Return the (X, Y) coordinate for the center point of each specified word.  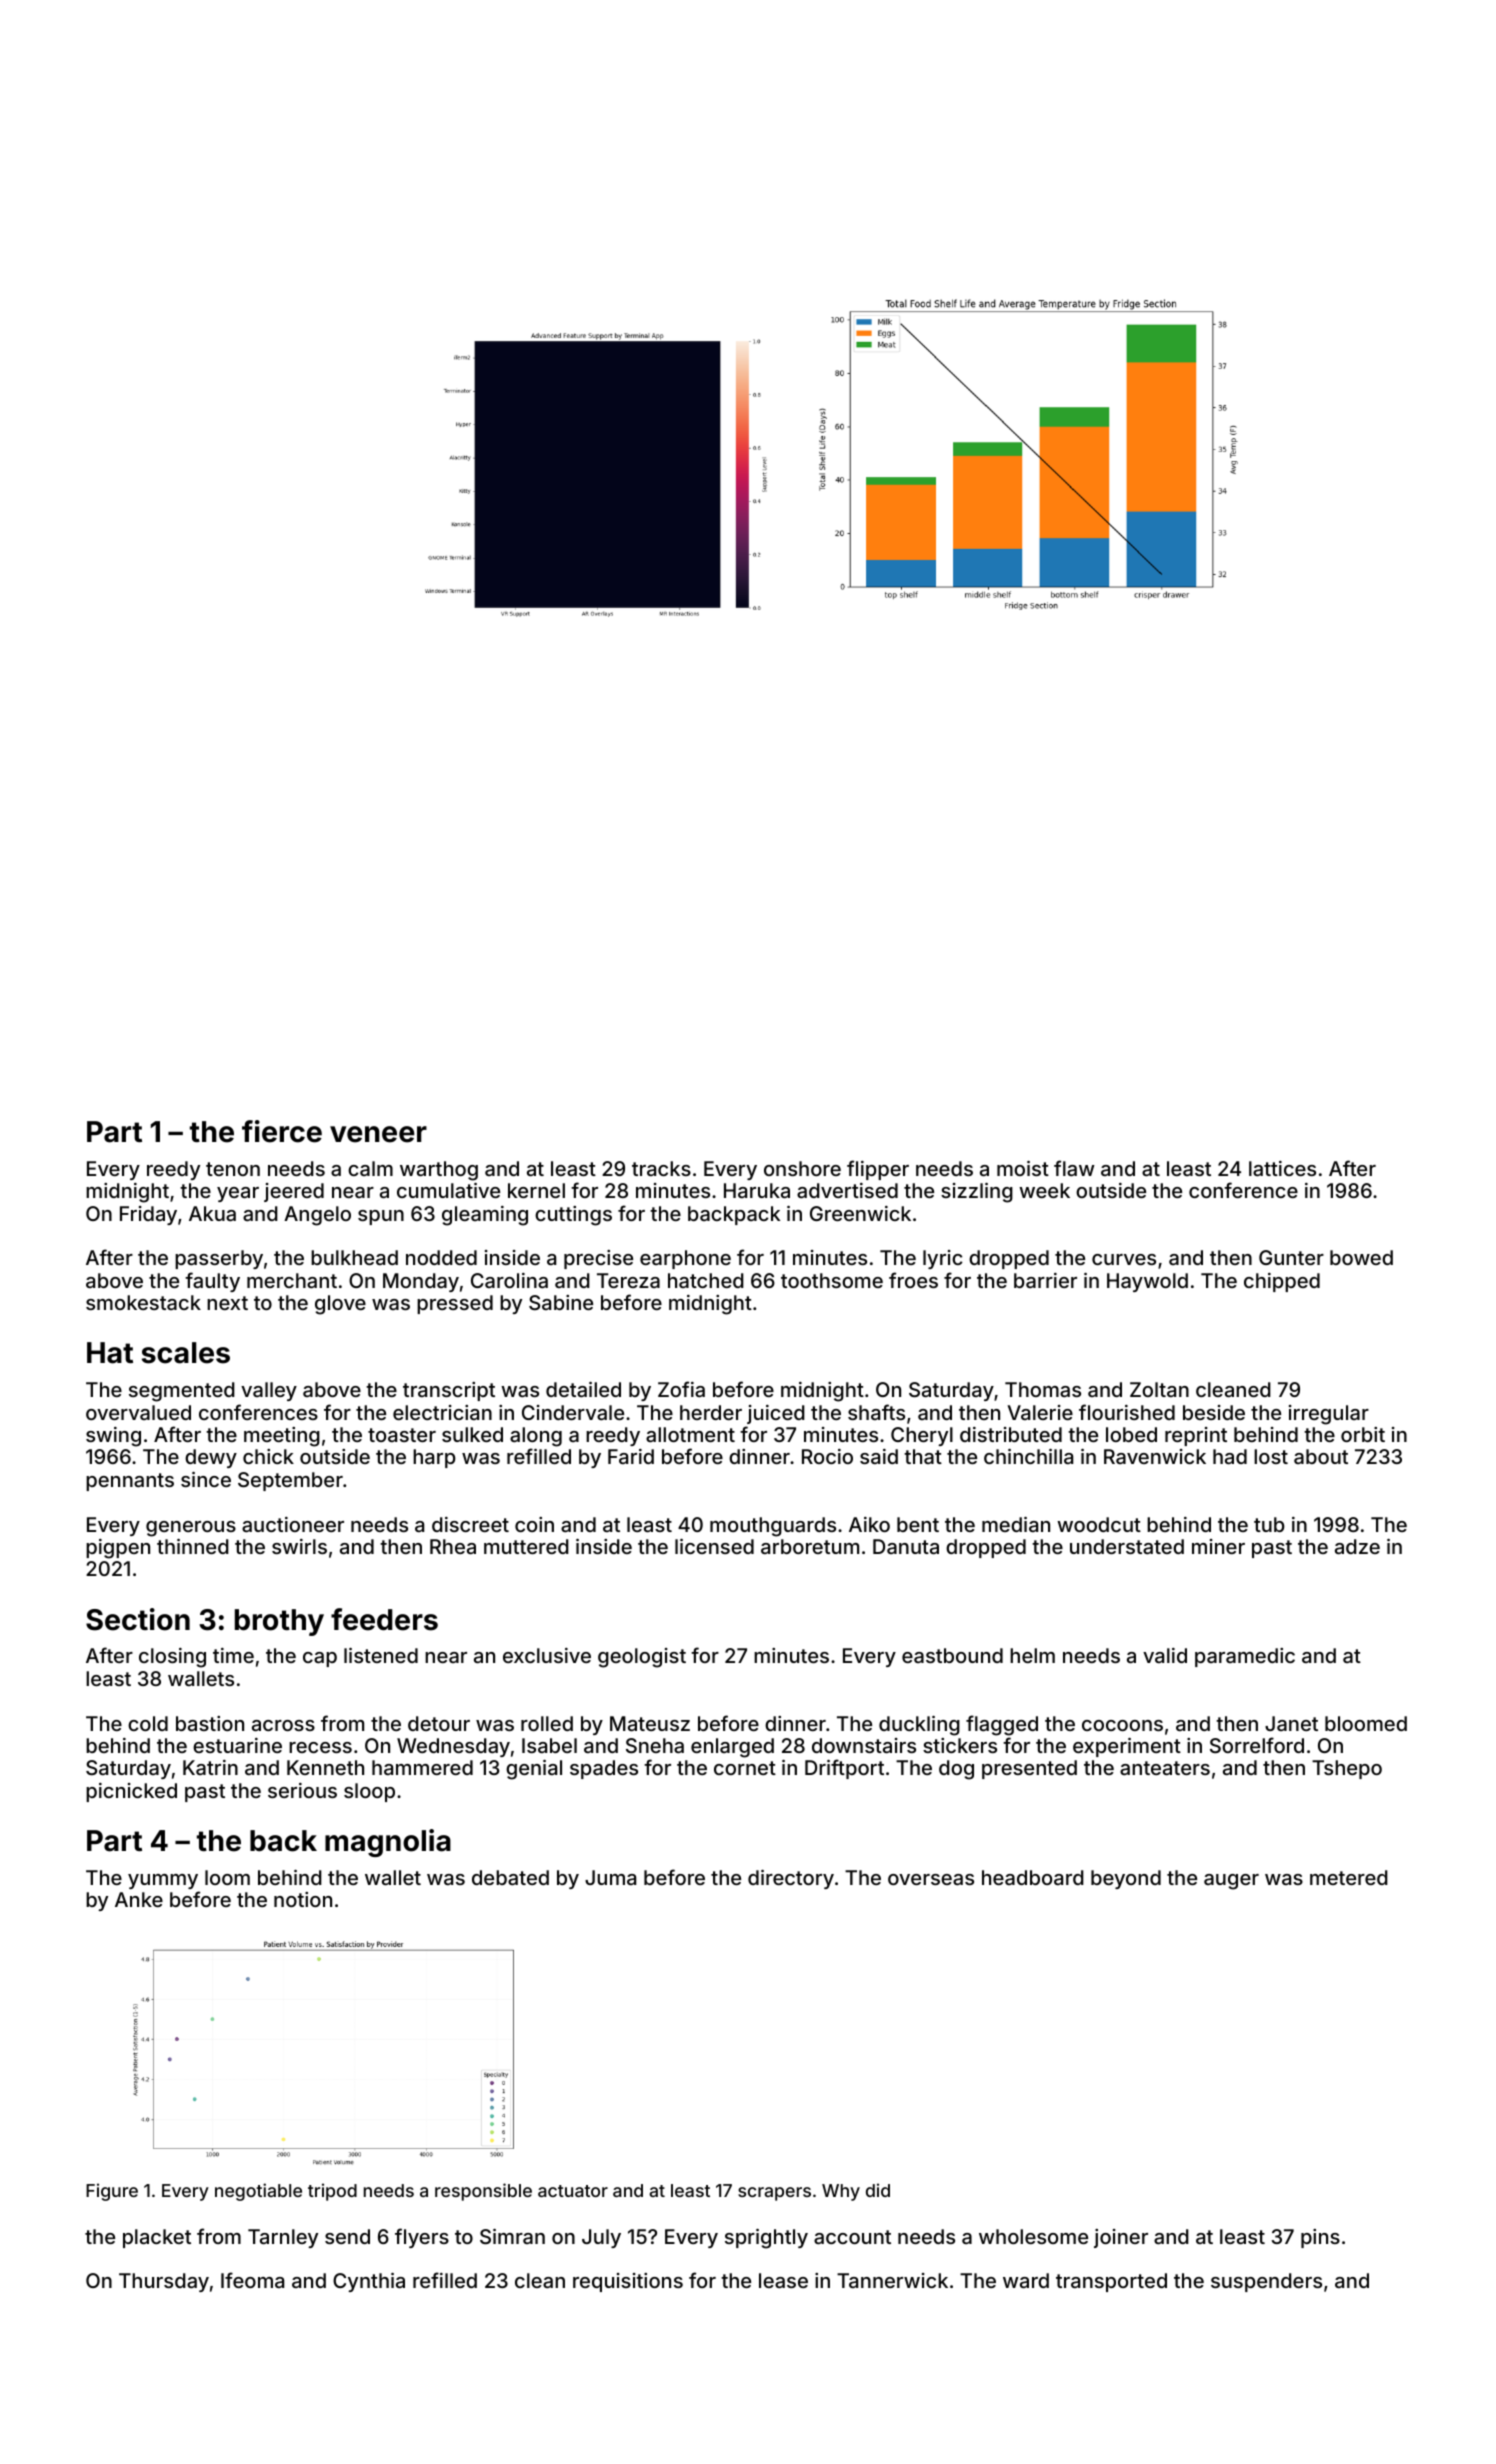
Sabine (561, 1302)
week (1044, 1190)
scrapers (774, 2194)
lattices (1282, 1168)
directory (791, 1879)
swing (113, 1437)
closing (172, 1658)
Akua (212, 1213)
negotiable (258, 2192)
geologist (642, 1658)
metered (1349, 1877)
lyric (943, 1259)
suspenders (1266, 2282)
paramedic (1245, 1657)
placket (157, 2238)
